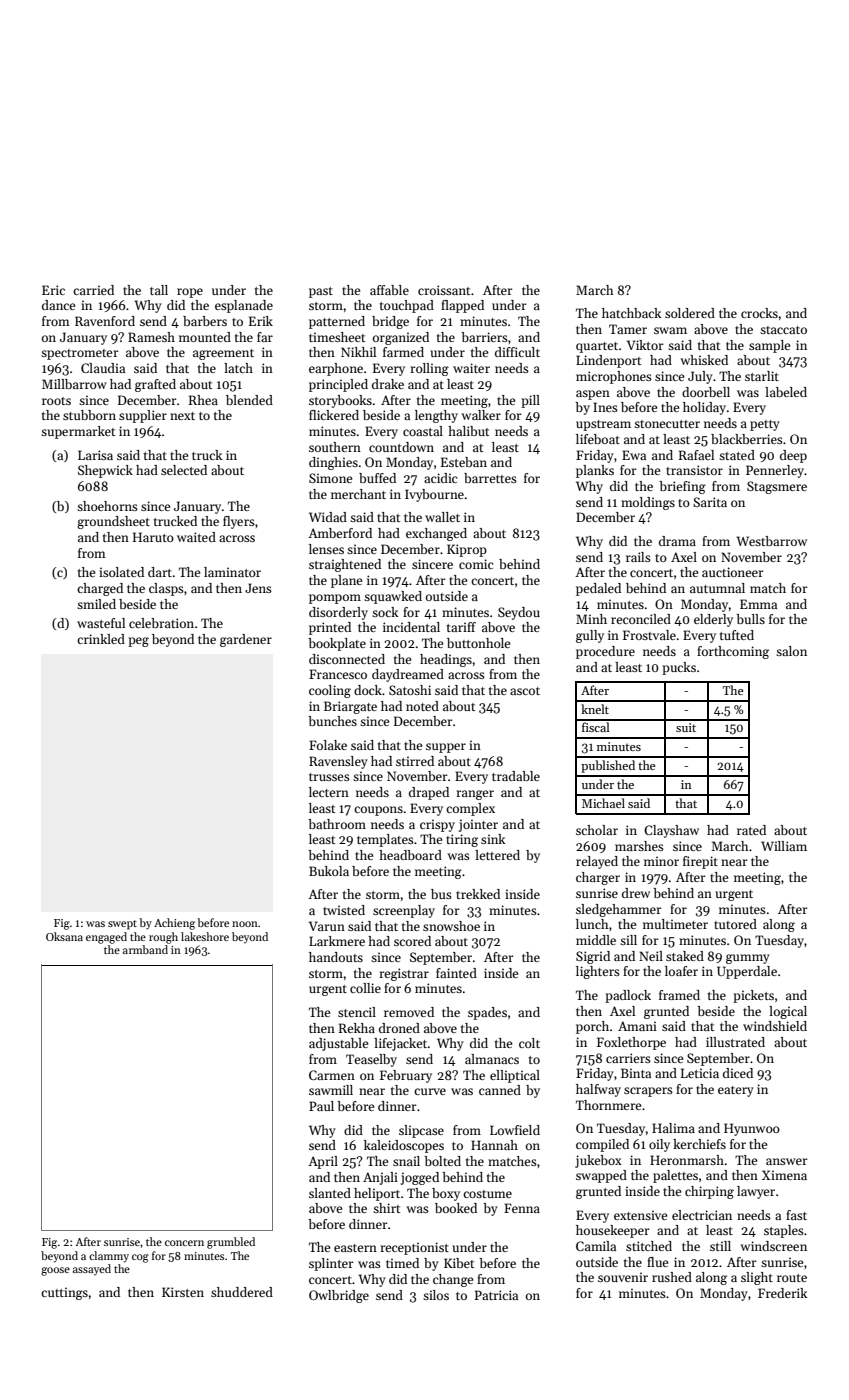 Image resolution: width=849 pixels, height=1400 pixels. Describe the element at coordinates (690, 313) in the image. I see `soldered` at that location.
